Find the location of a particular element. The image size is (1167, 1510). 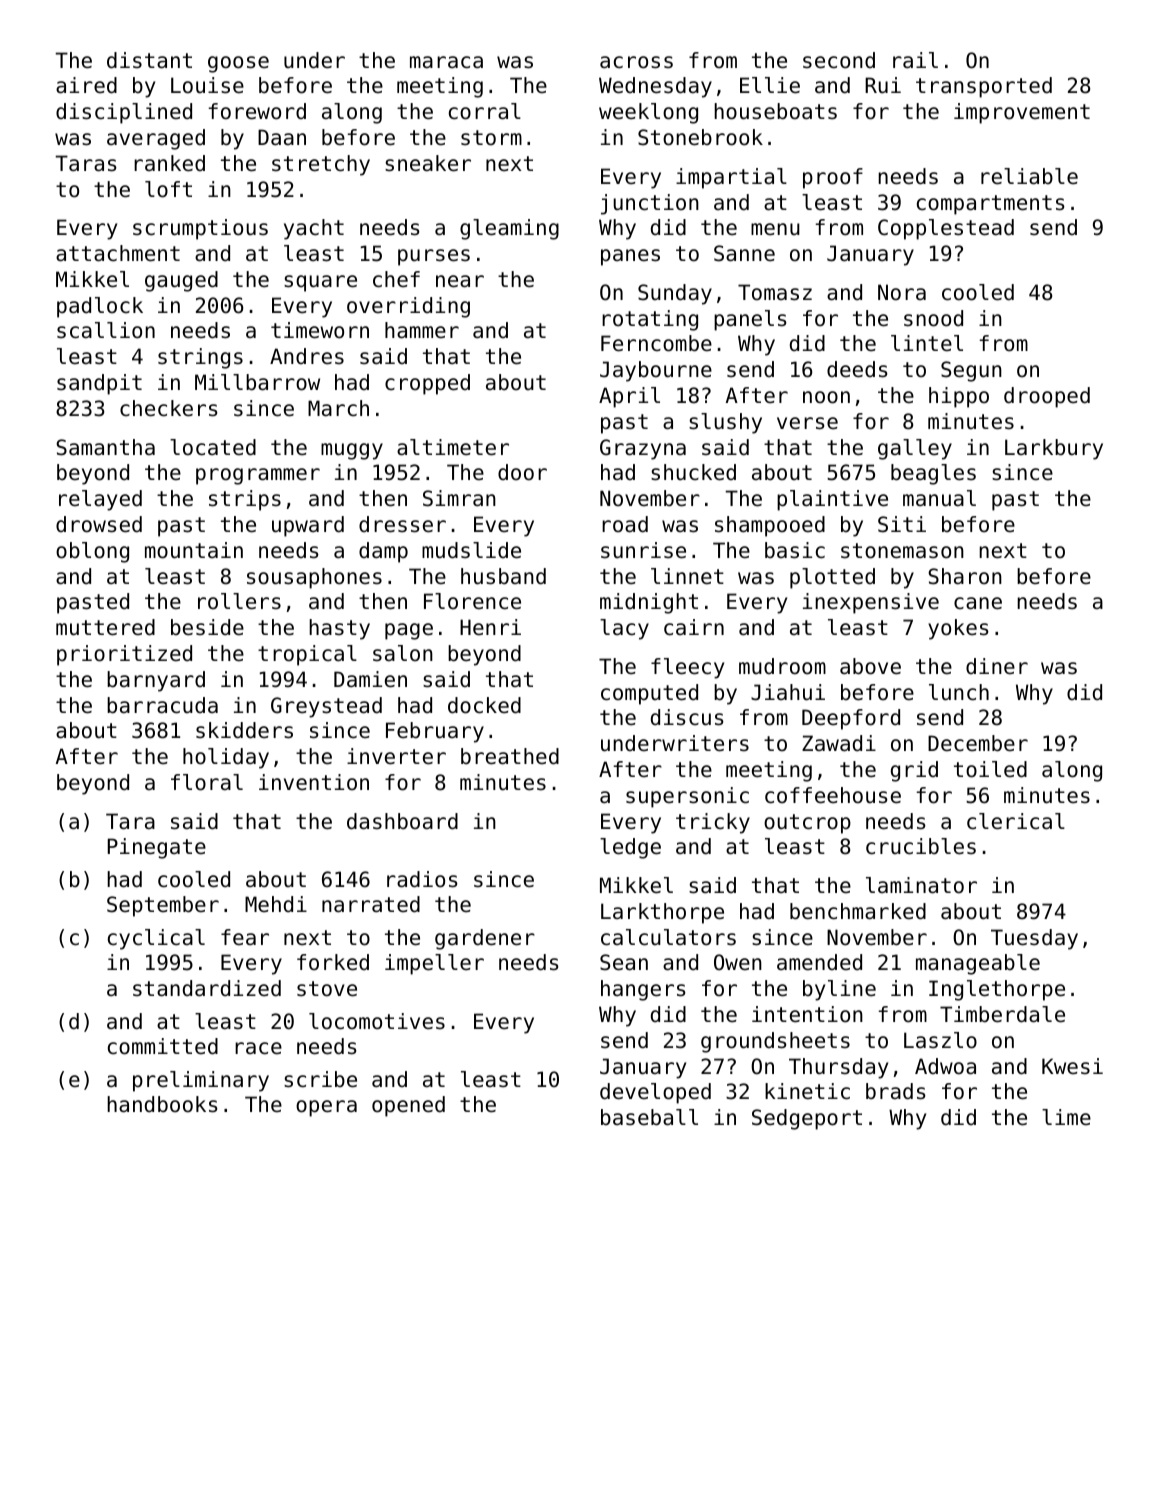

goose is located at coordinates (238, 64).
